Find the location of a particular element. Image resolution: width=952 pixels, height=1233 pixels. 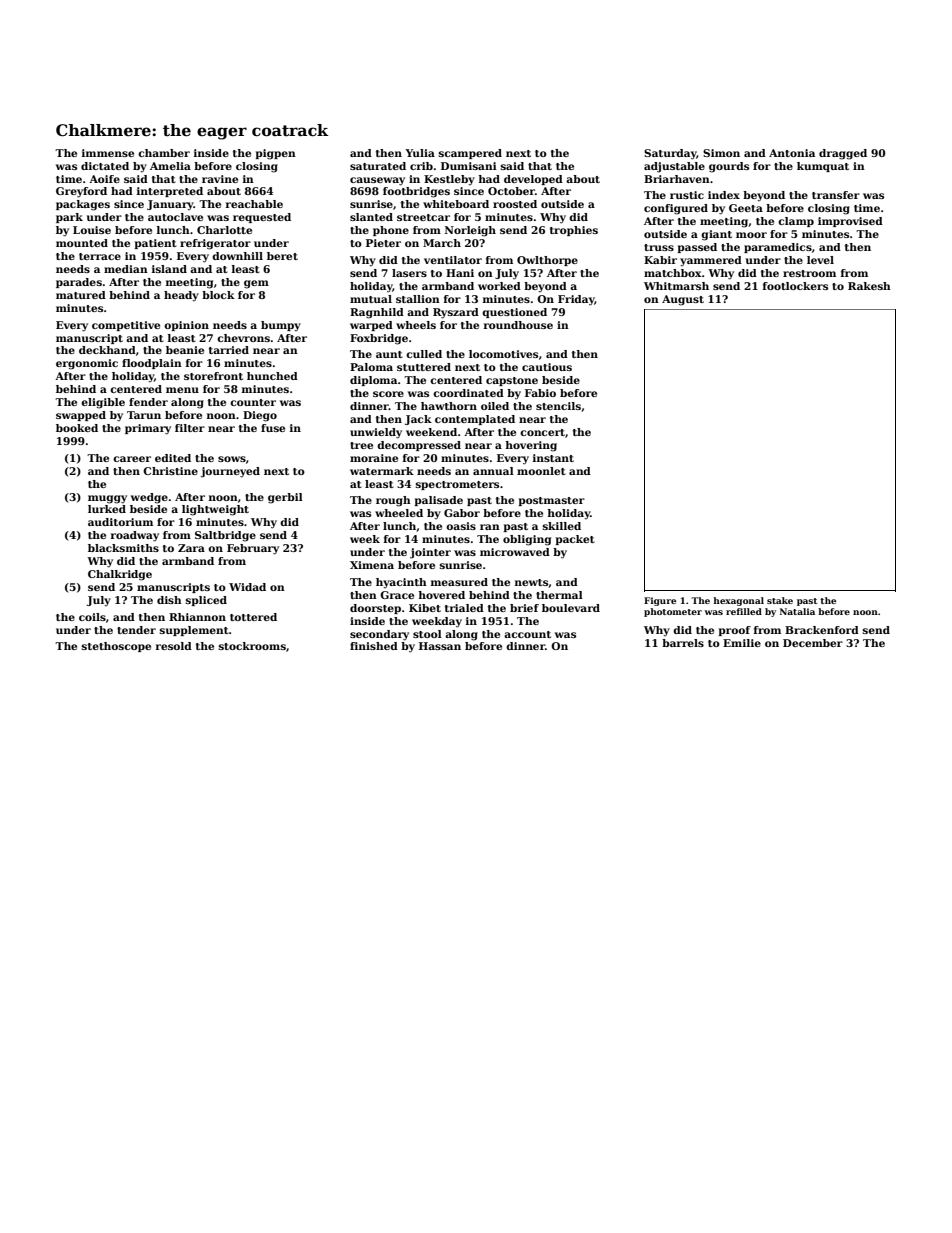

cautious is located at coordinates (547, 367).
